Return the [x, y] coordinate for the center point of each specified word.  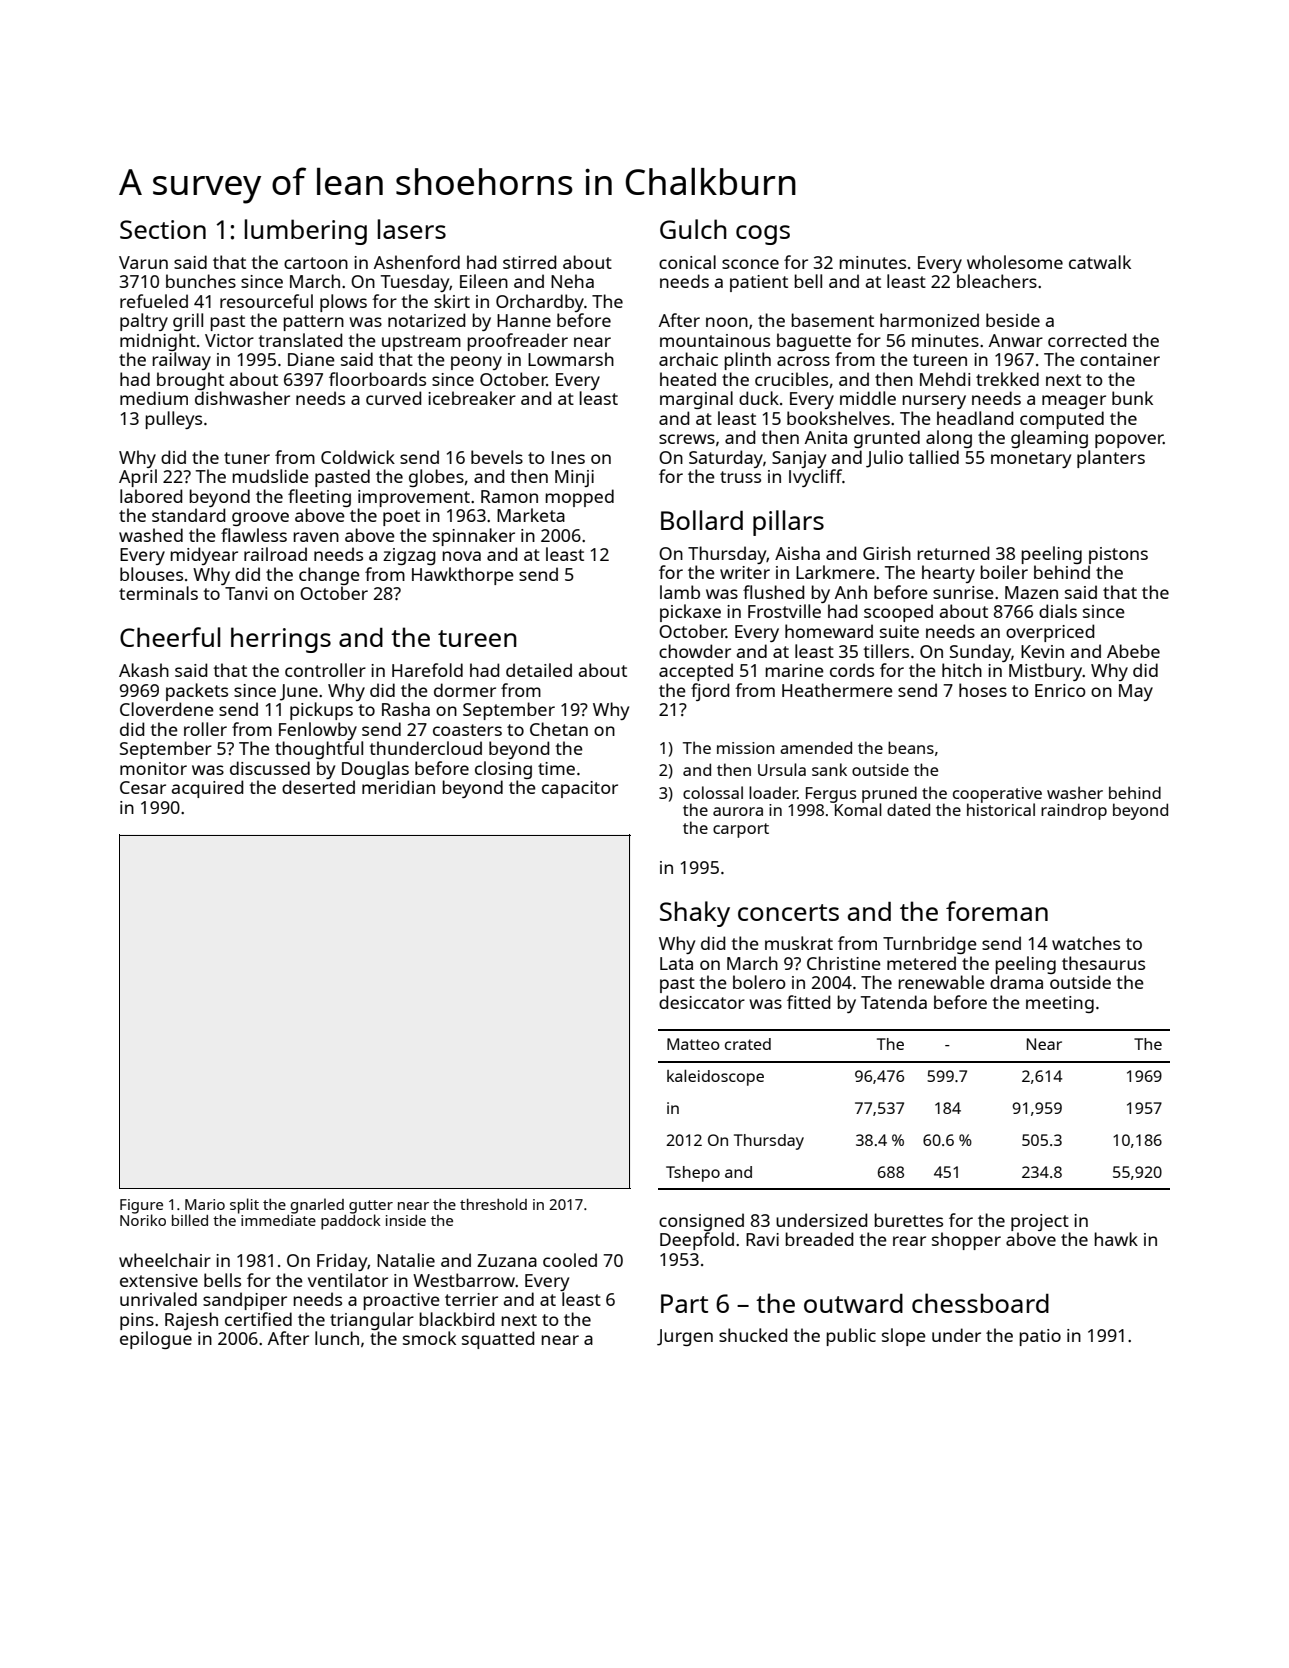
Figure [141, 1206]
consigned [701, 1222]
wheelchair [165, 1260]
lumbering [306, 232]
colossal [713, 792]
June [299, 692]
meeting [1060, 1004]
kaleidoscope [715, 1077]
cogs [763, 235]
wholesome [1015, 262]
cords [852, 670]
